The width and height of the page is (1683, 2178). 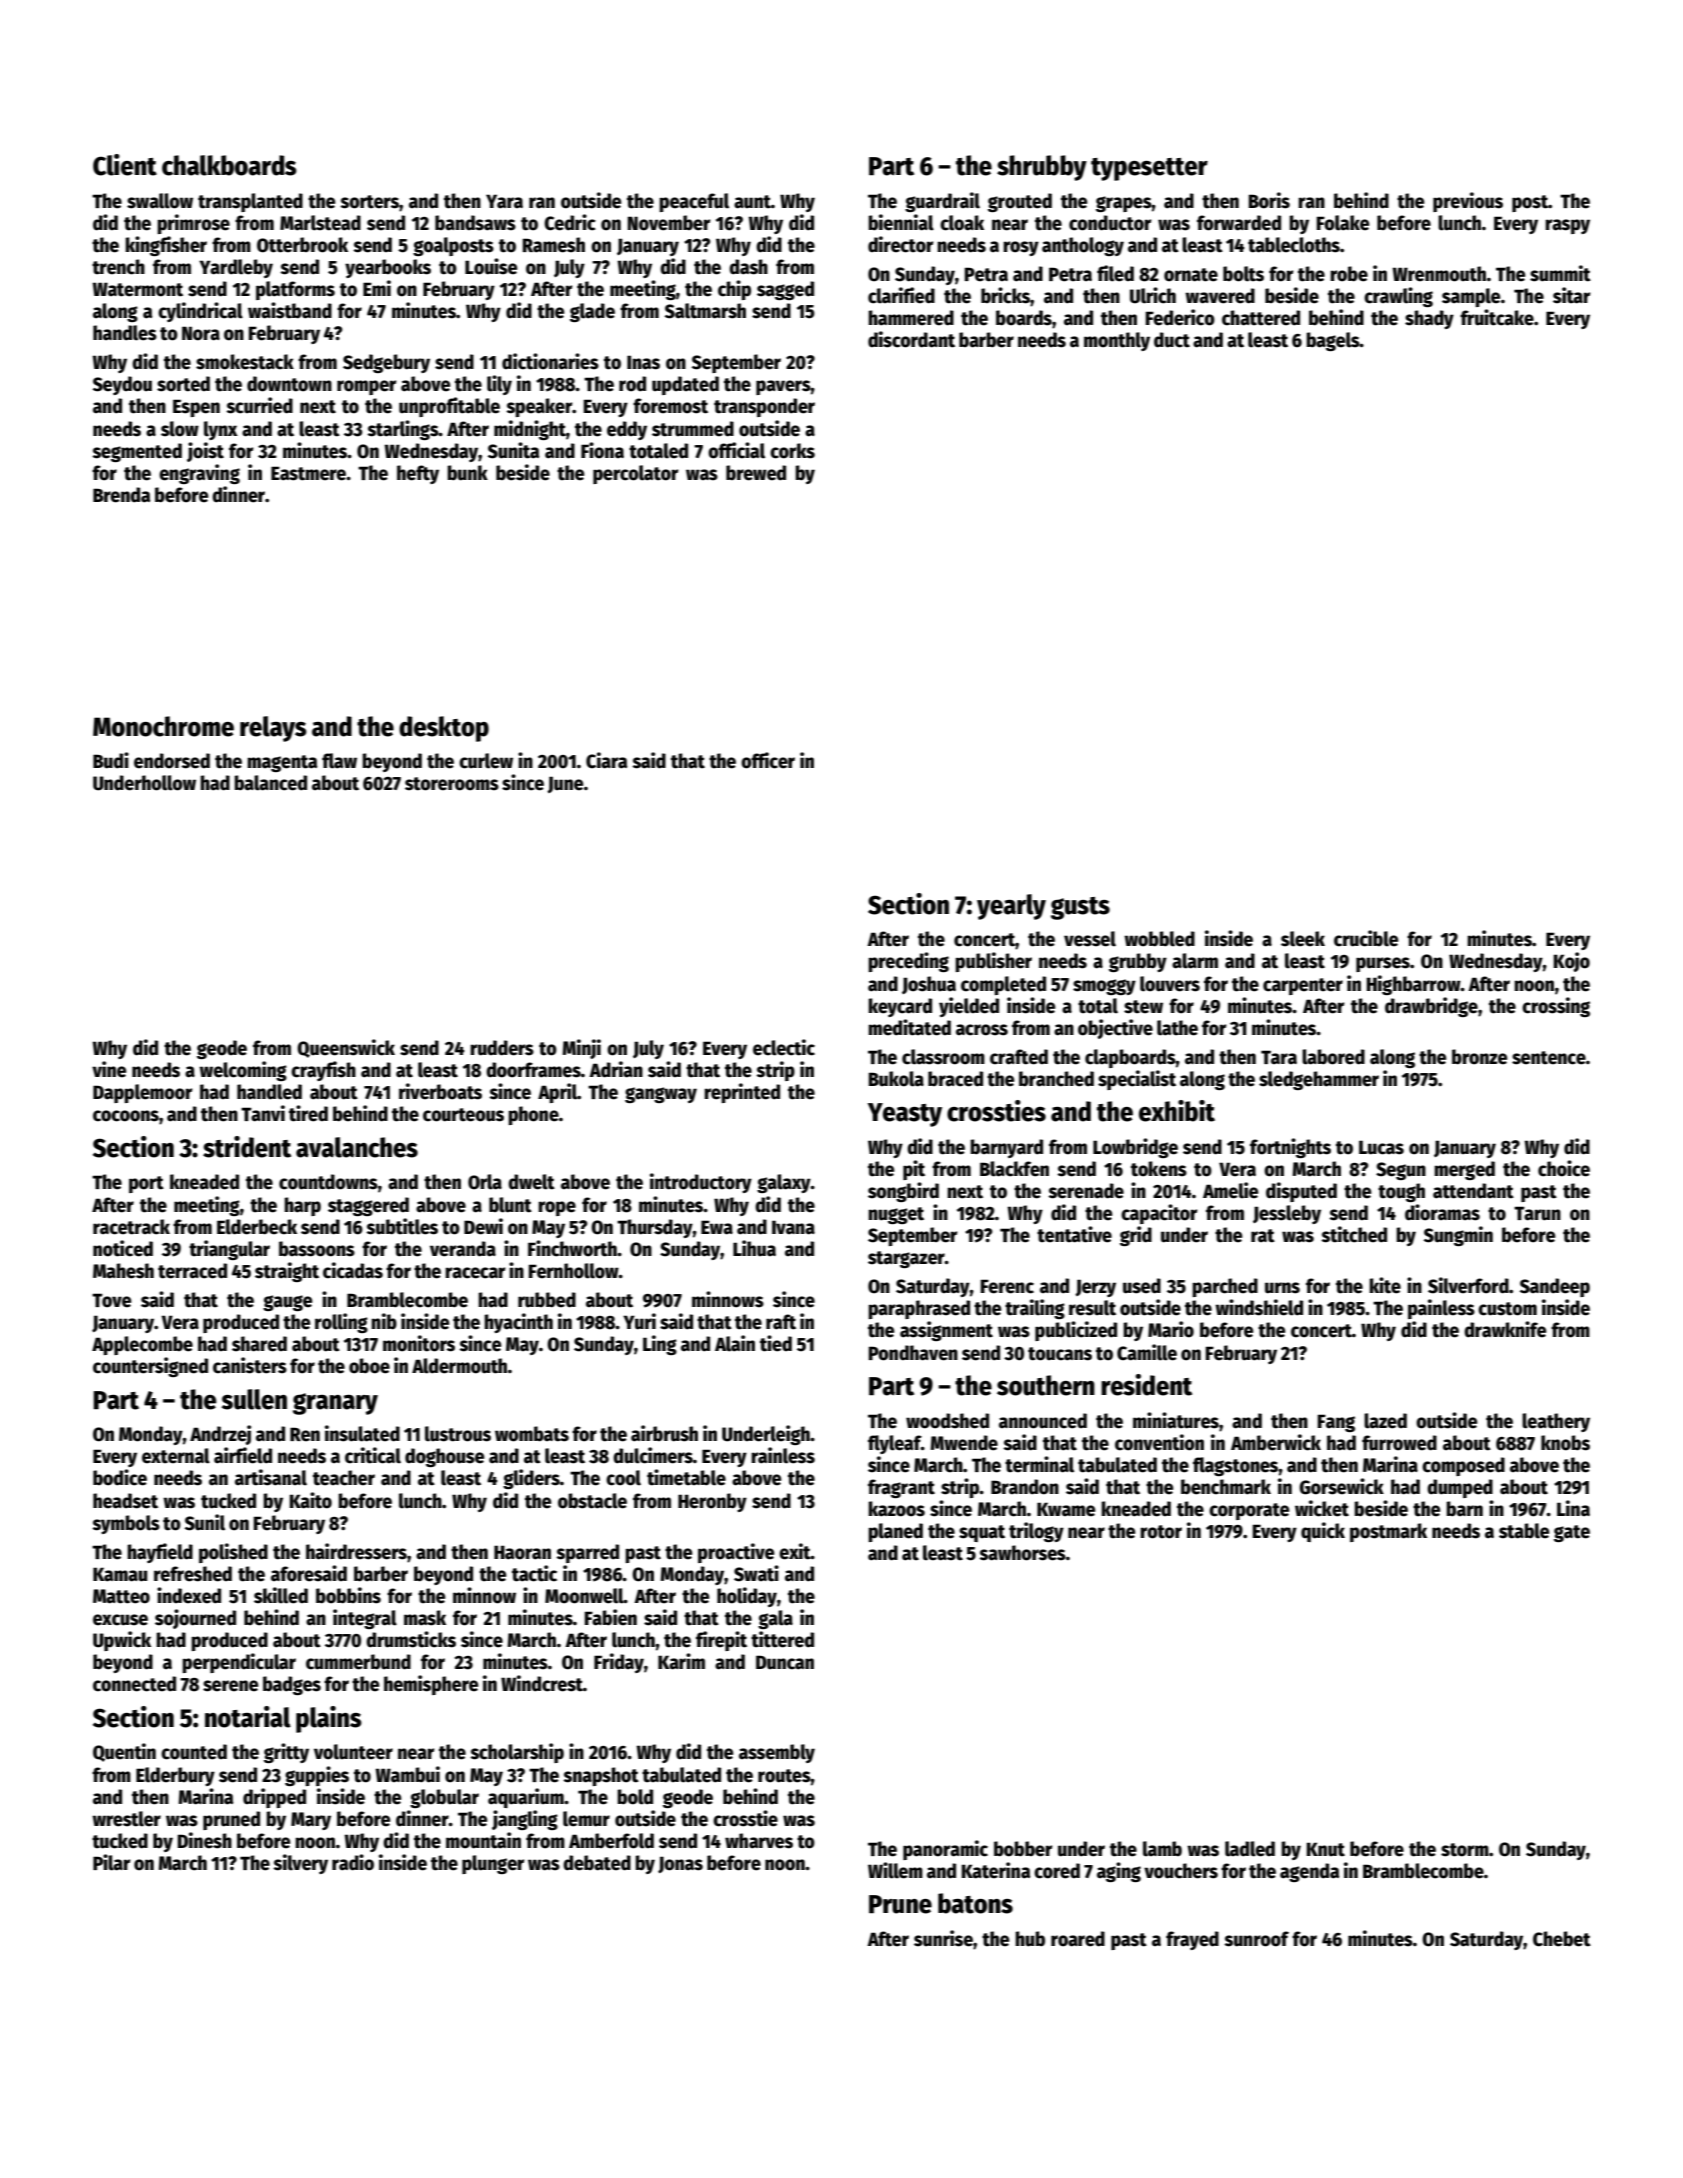 I want to click on eclectic, so click(x=784, y=1047).
